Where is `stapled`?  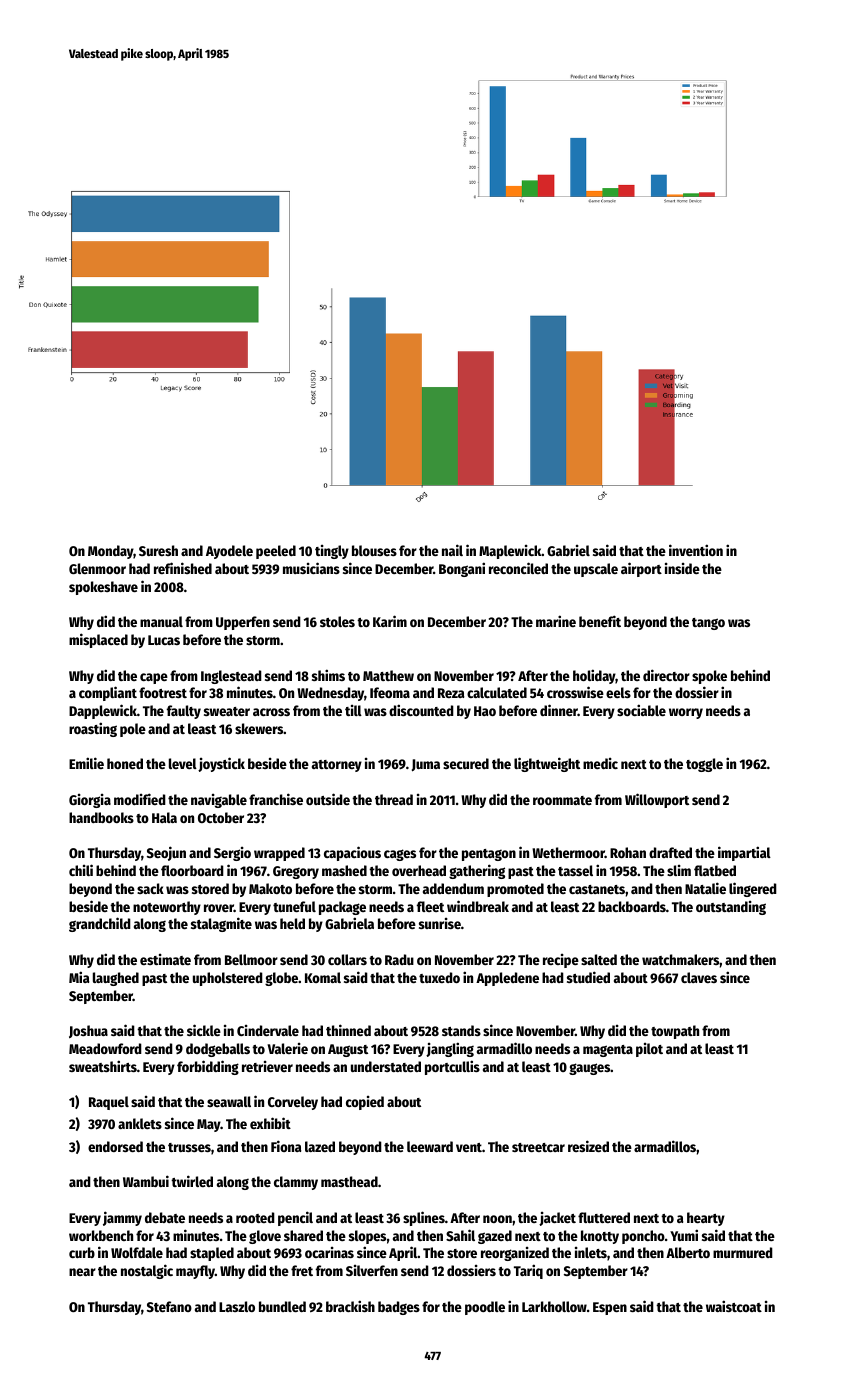 stapled is located at coordinates (212, 1254).
